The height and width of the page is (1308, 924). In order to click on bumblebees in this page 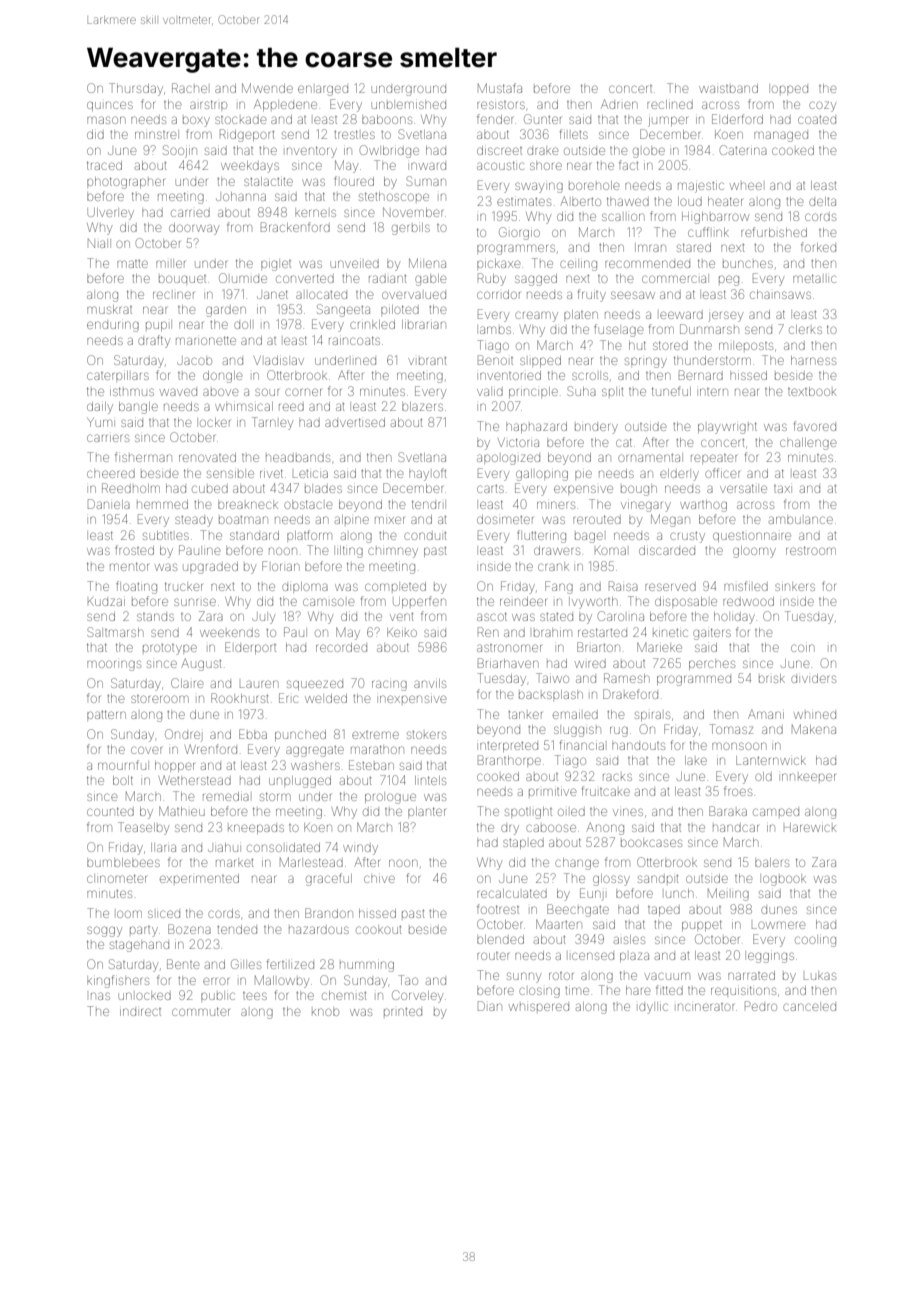, I will do `click(123, 862)`.
